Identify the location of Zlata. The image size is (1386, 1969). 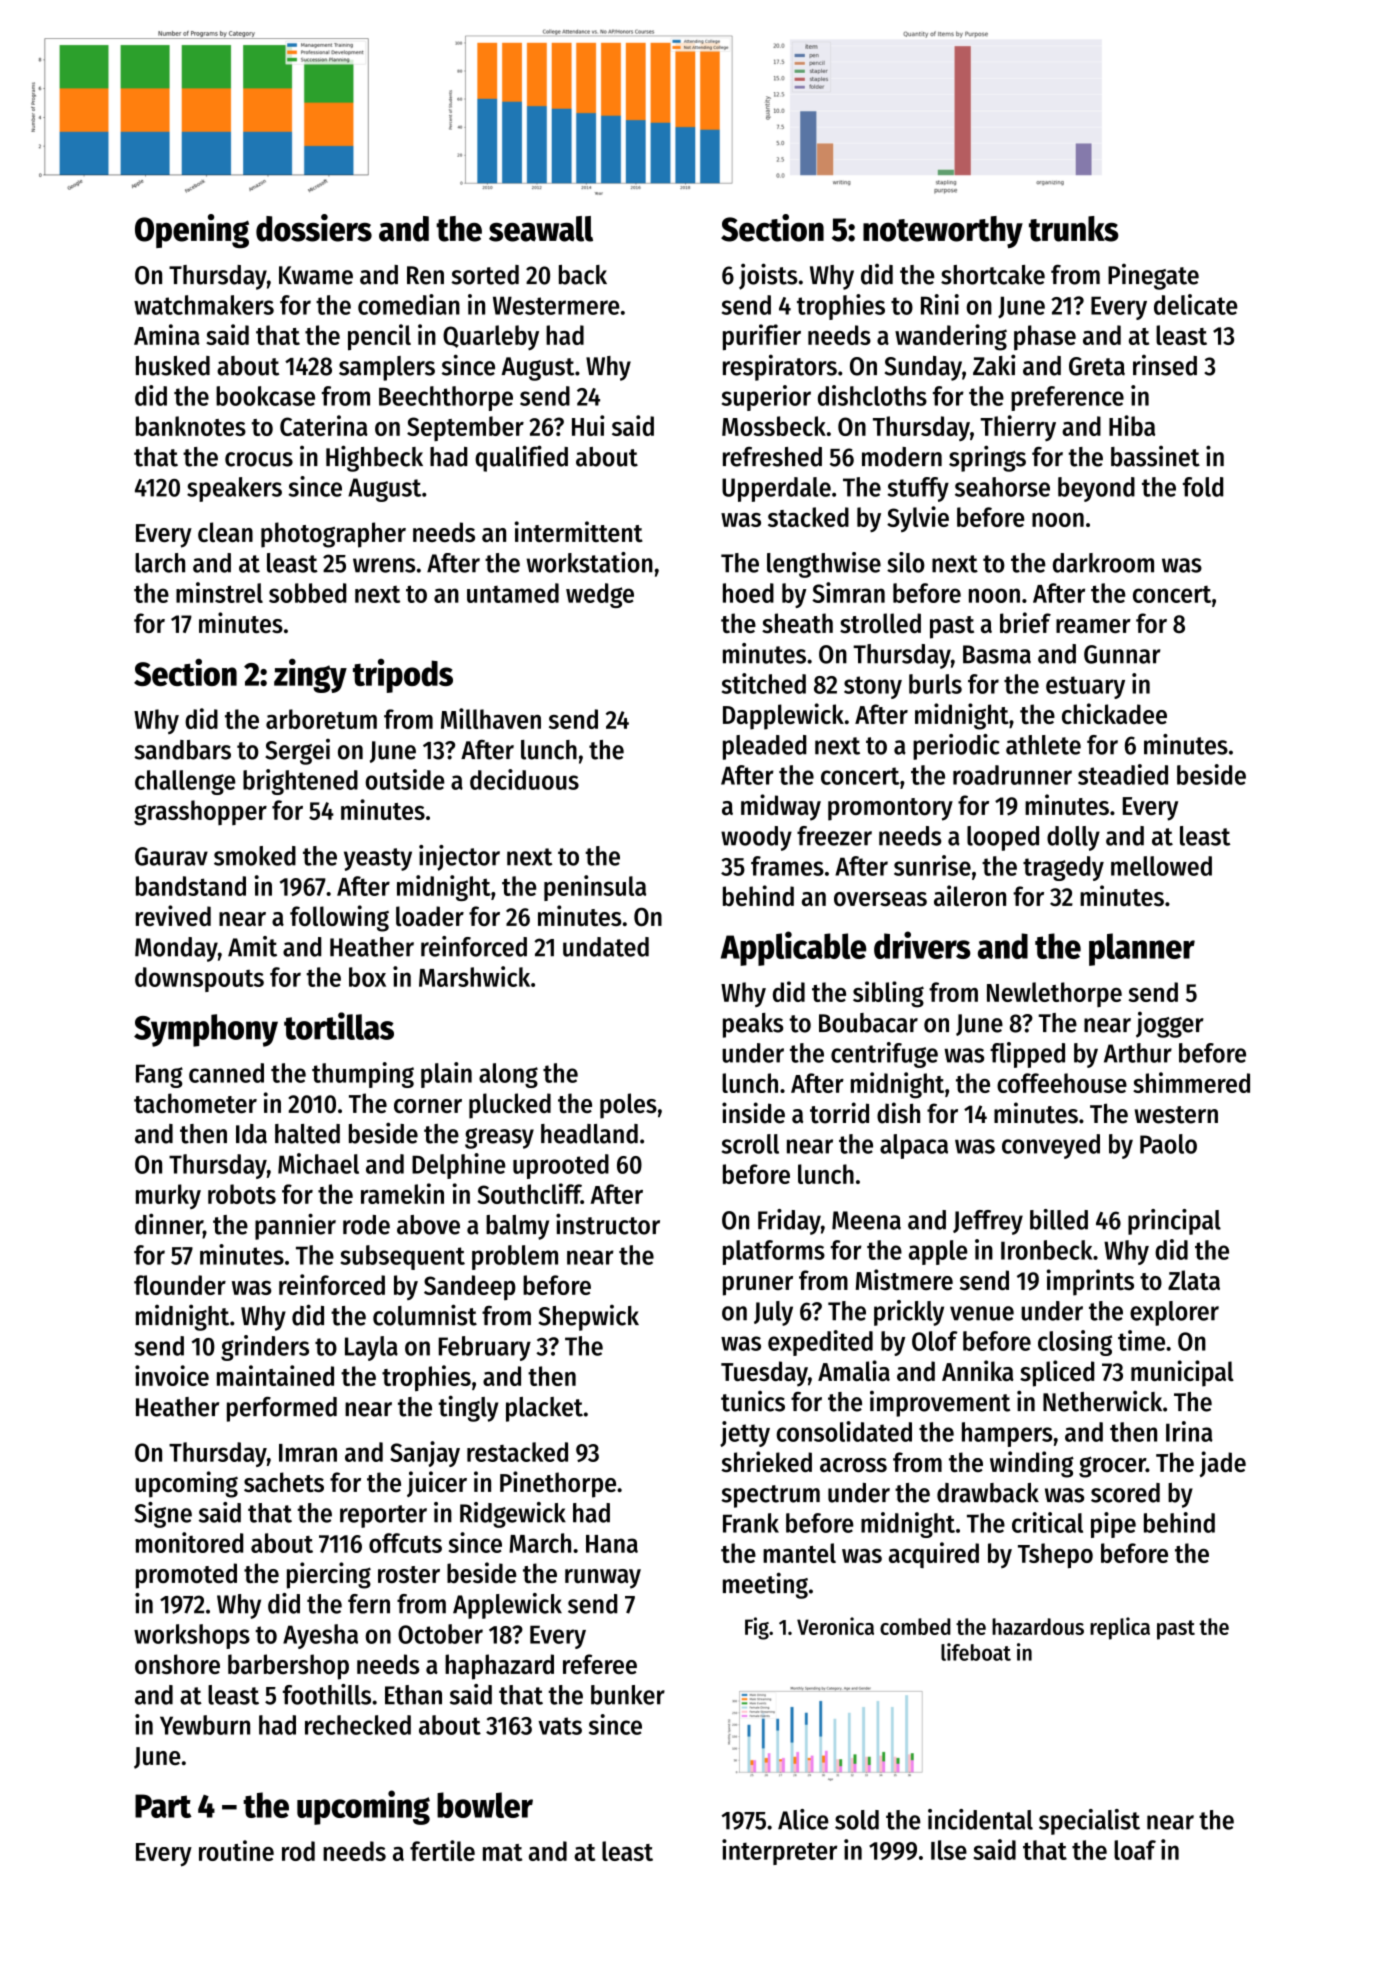
(1194, 1280).
